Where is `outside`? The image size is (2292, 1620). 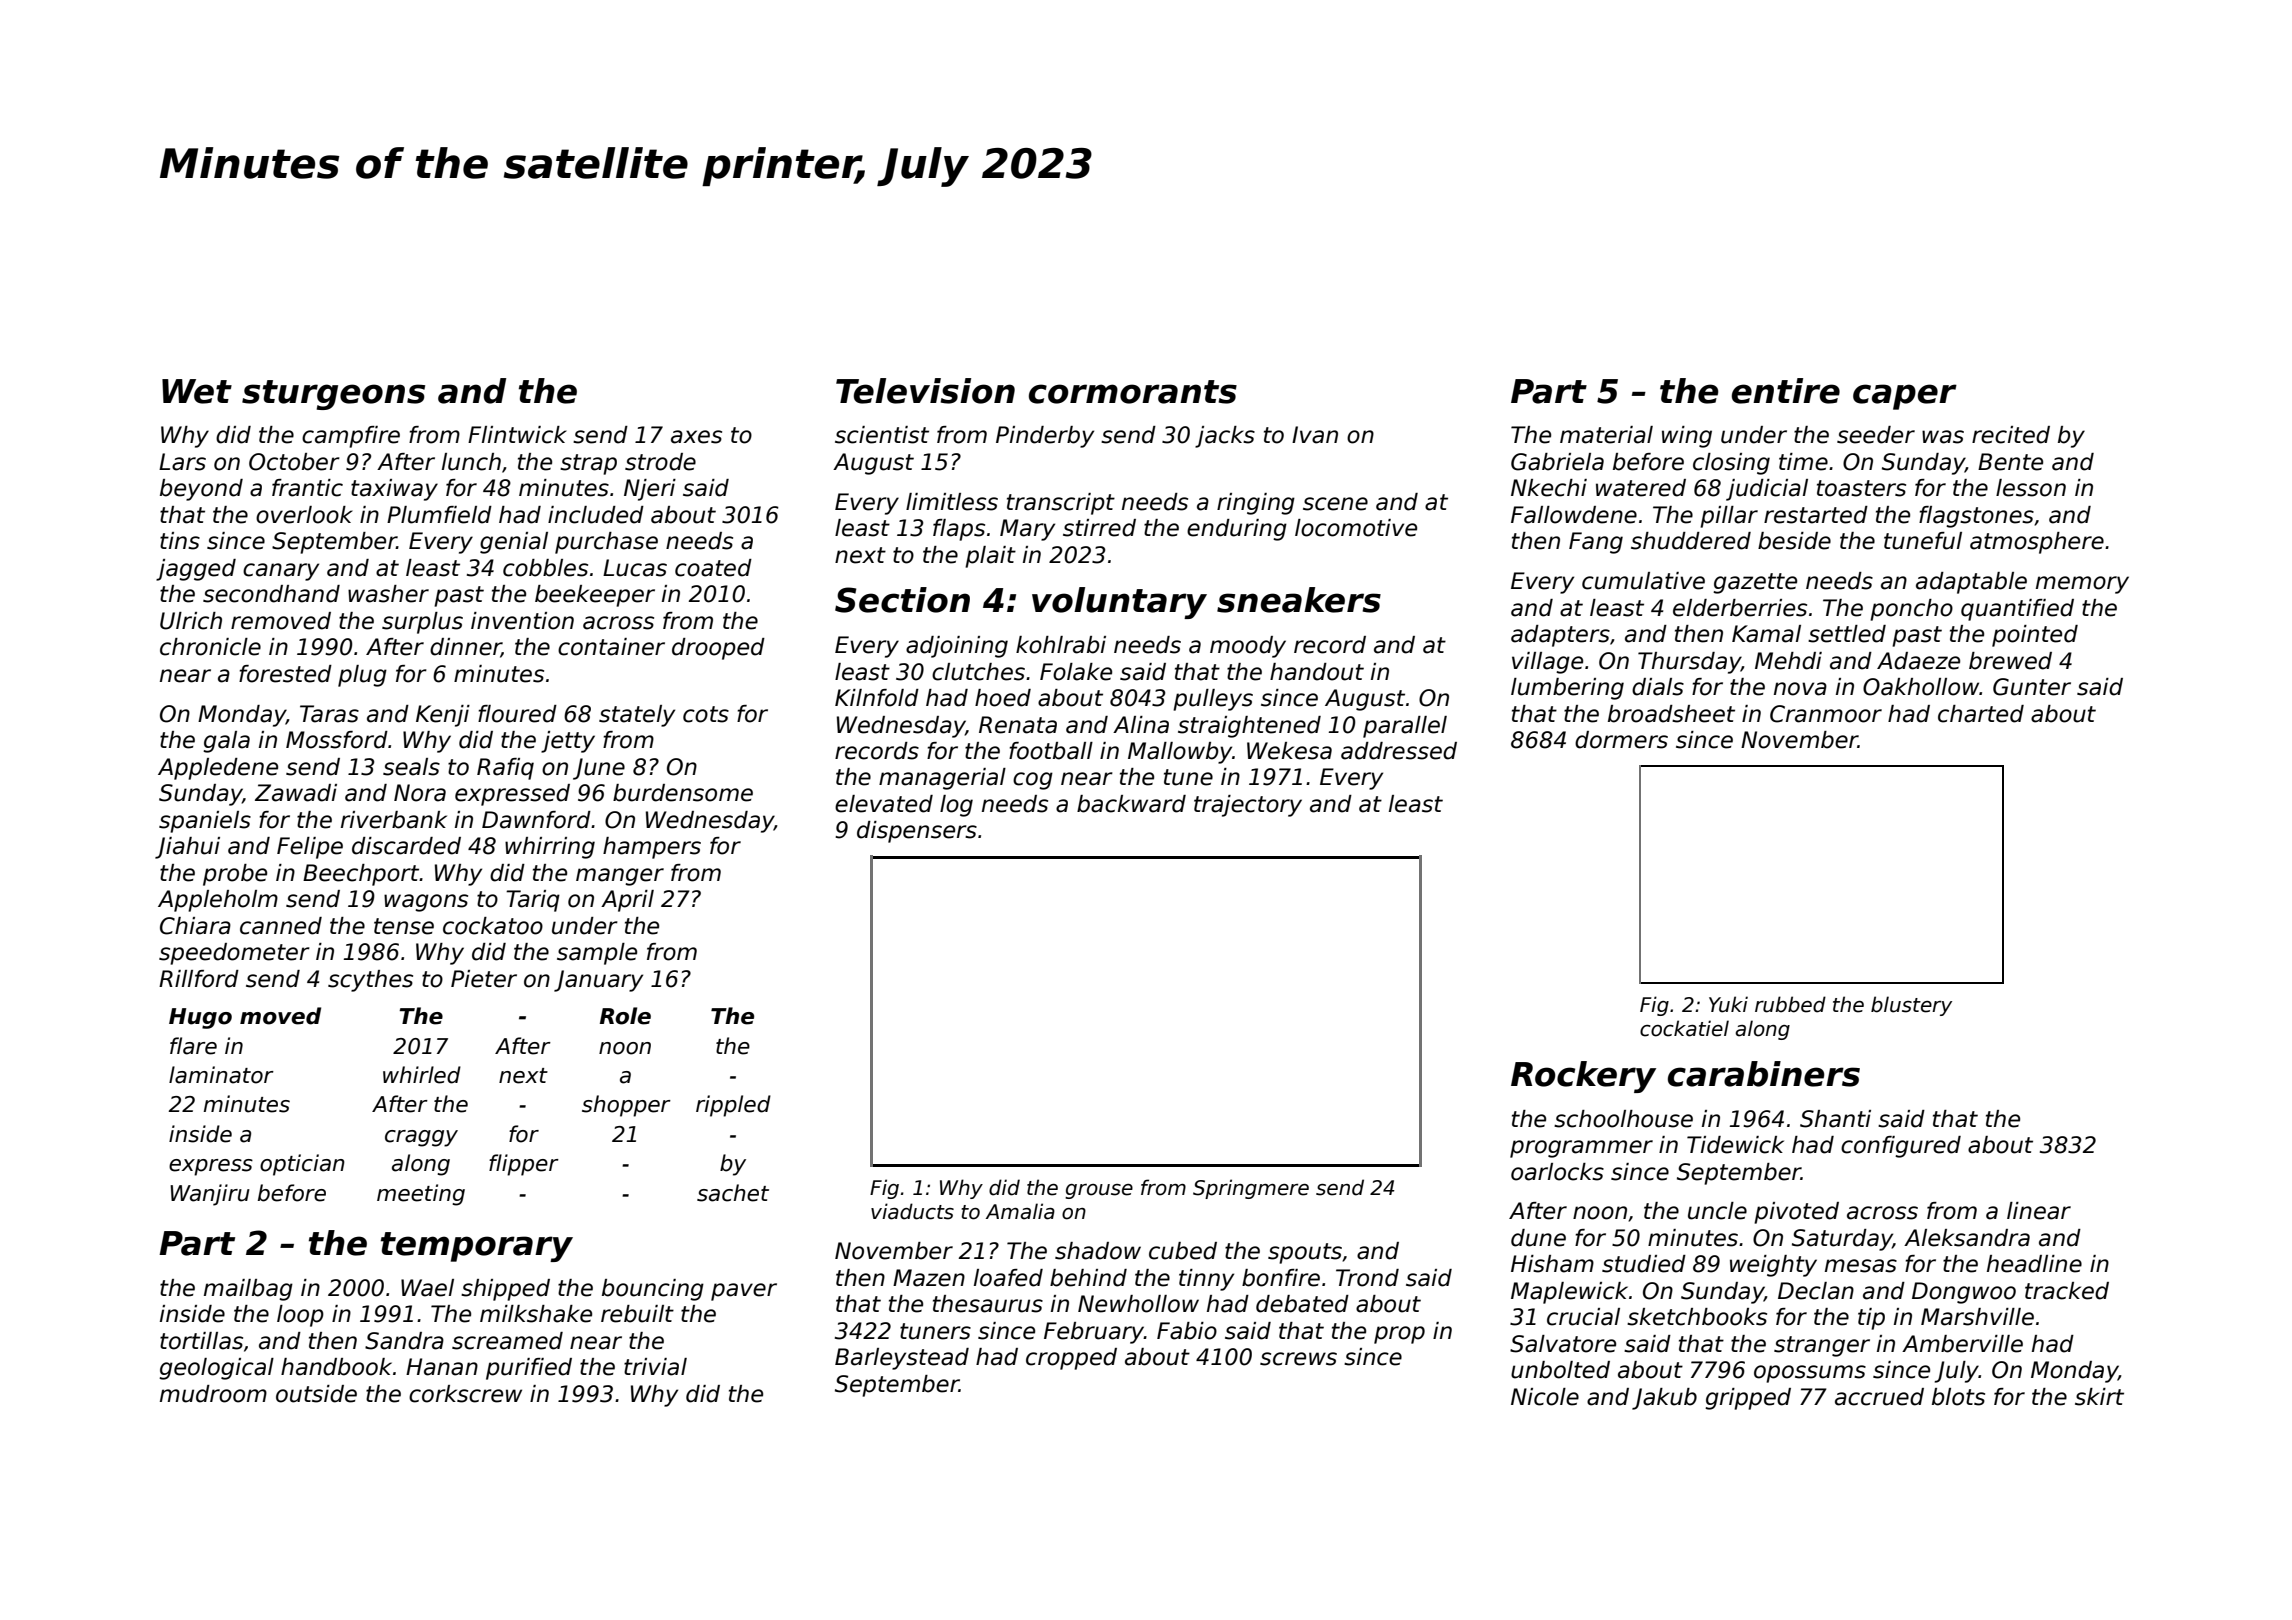 outside is located at coordinates (316, 1394).
